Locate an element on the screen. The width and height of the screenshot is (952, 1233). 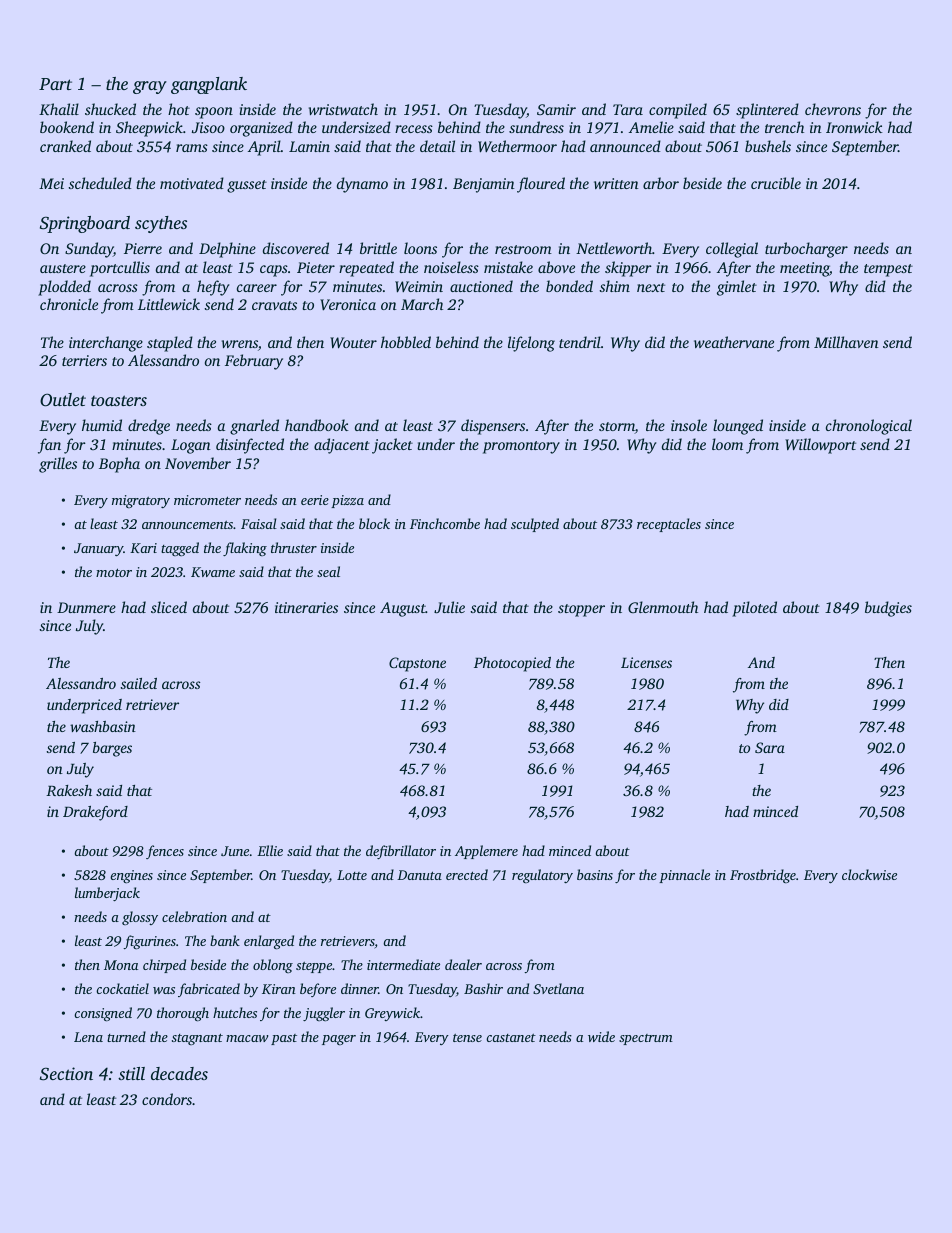
Photocopied is located at coordinates (512, 664).
